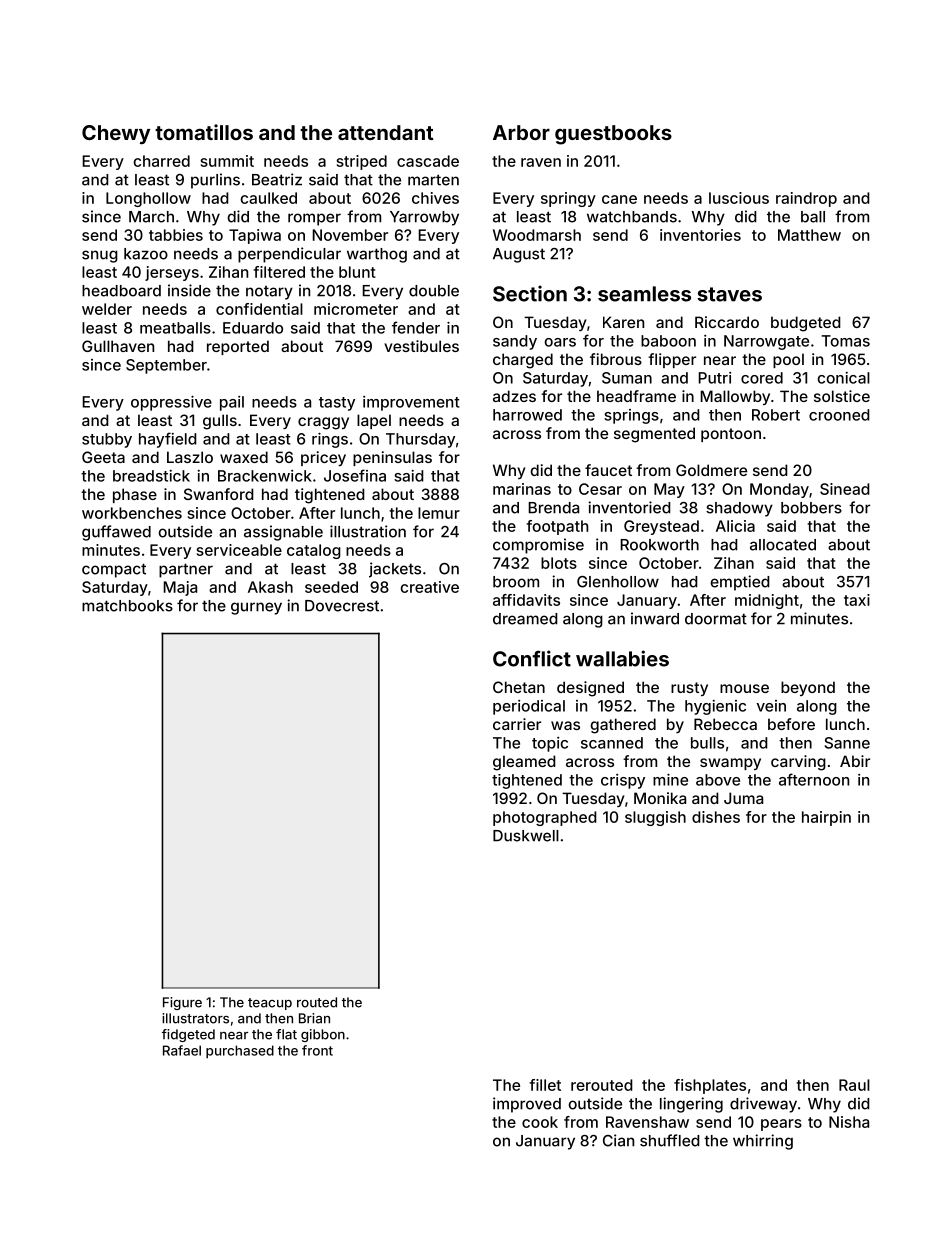  What do you see at coordinates (342, 606) in the screenshot?
I see `Dovecrest` at bounding box center [342, 606].
